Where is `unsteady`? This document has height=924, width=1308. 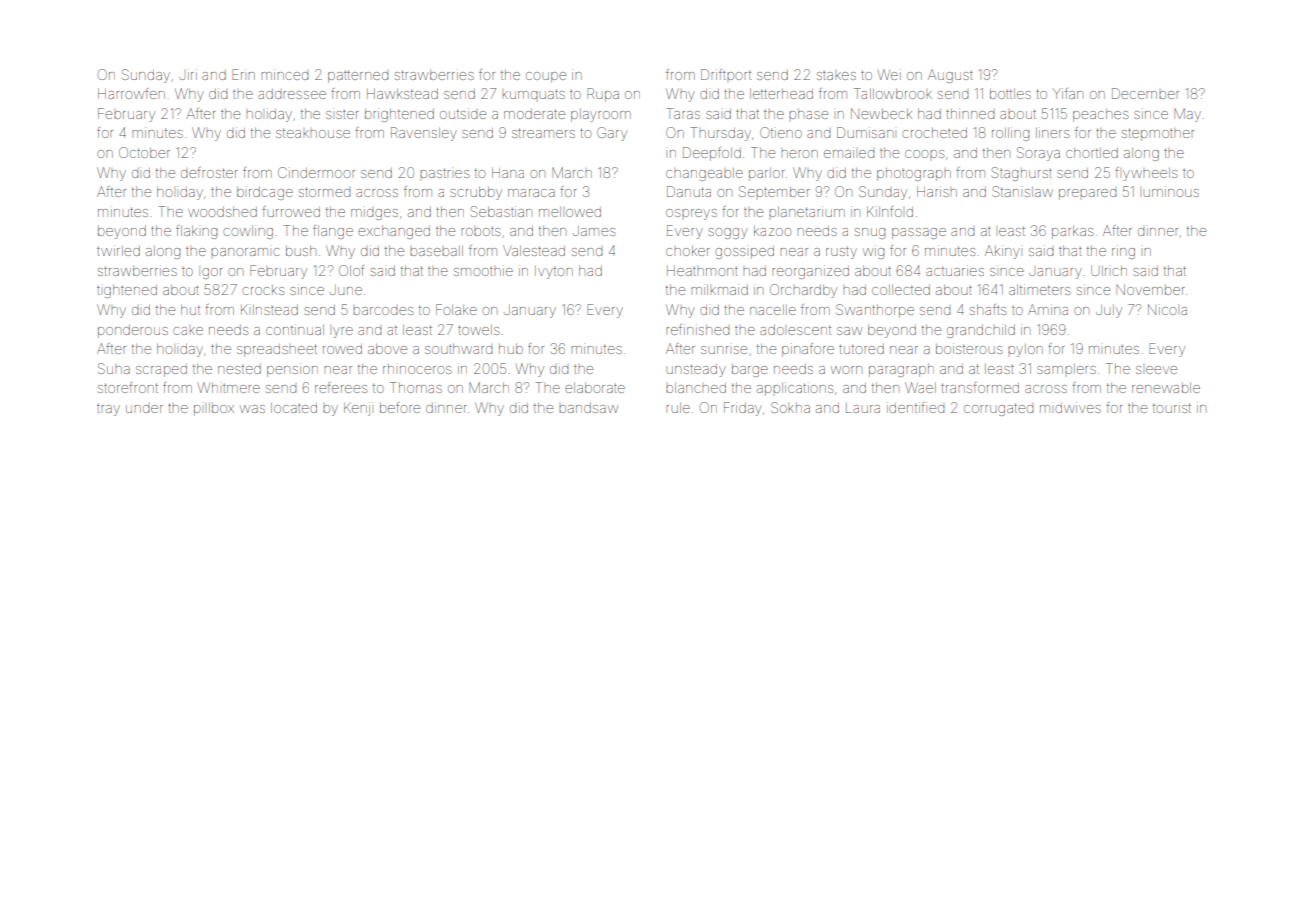
unsteady is located at coordinates (696, 370).
